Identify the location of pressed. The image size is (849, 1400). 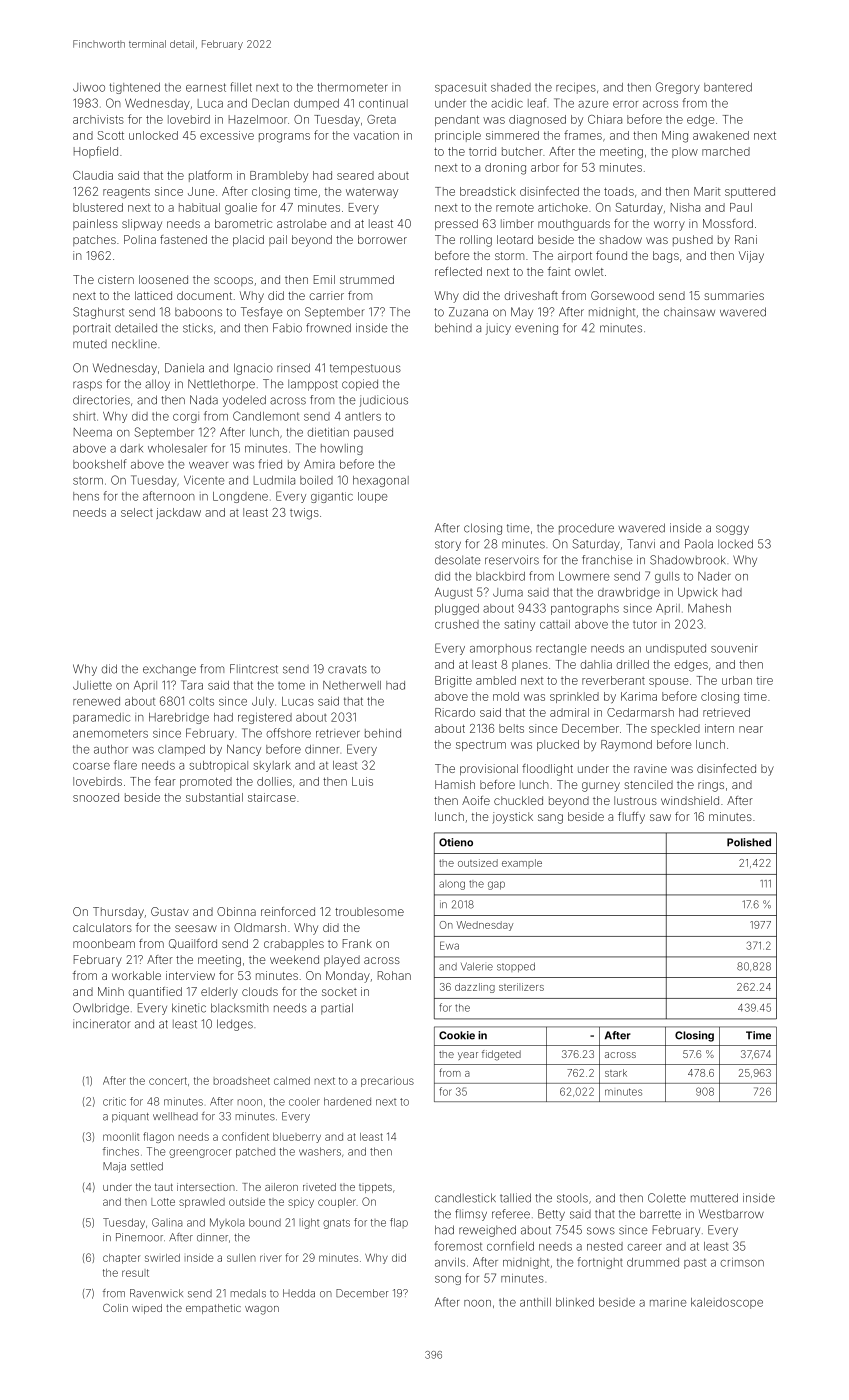
(456, 225).
